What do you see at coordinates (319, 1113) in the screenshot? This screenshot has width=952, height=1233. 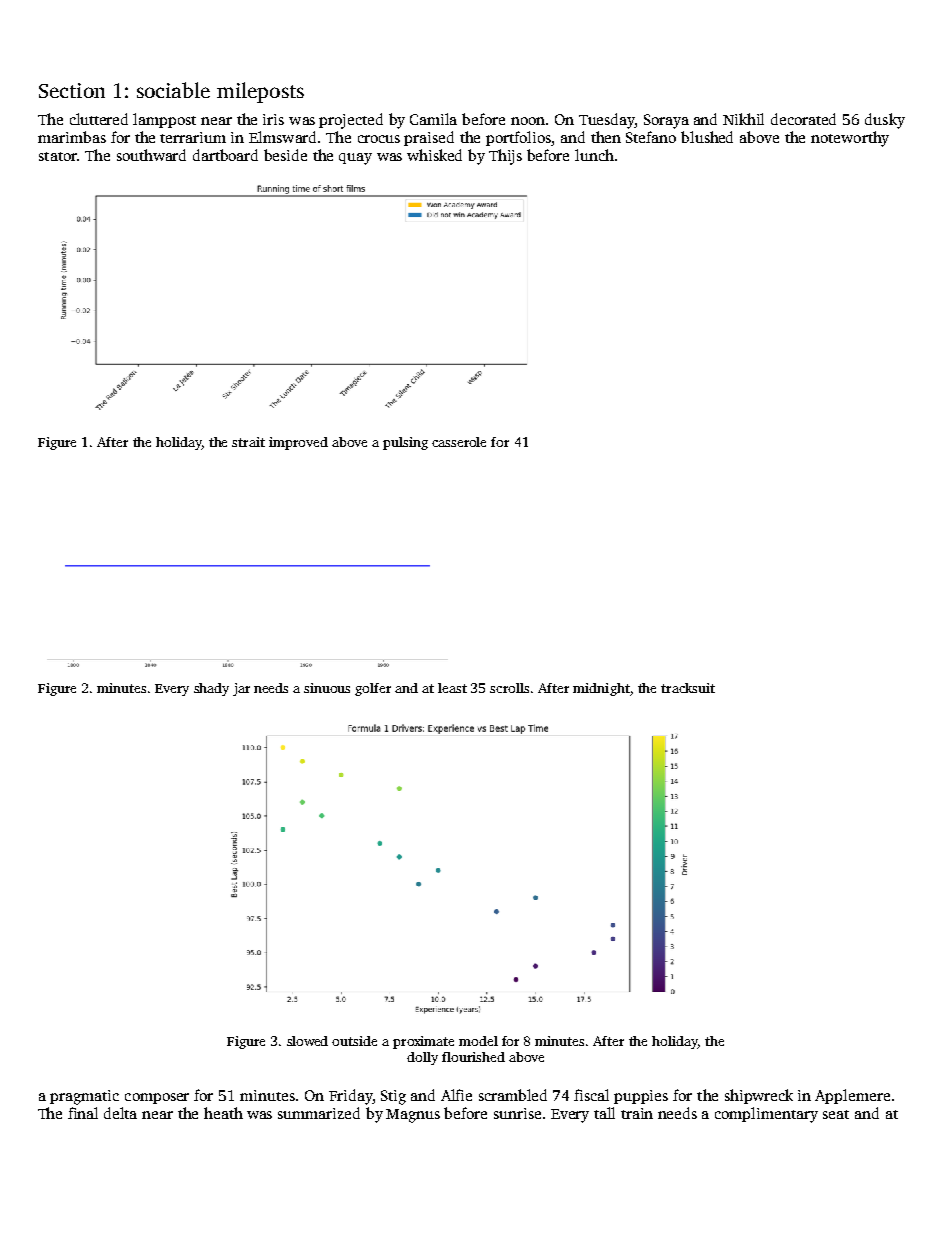 I see `summarized` at bounding box center [319, 1113].
